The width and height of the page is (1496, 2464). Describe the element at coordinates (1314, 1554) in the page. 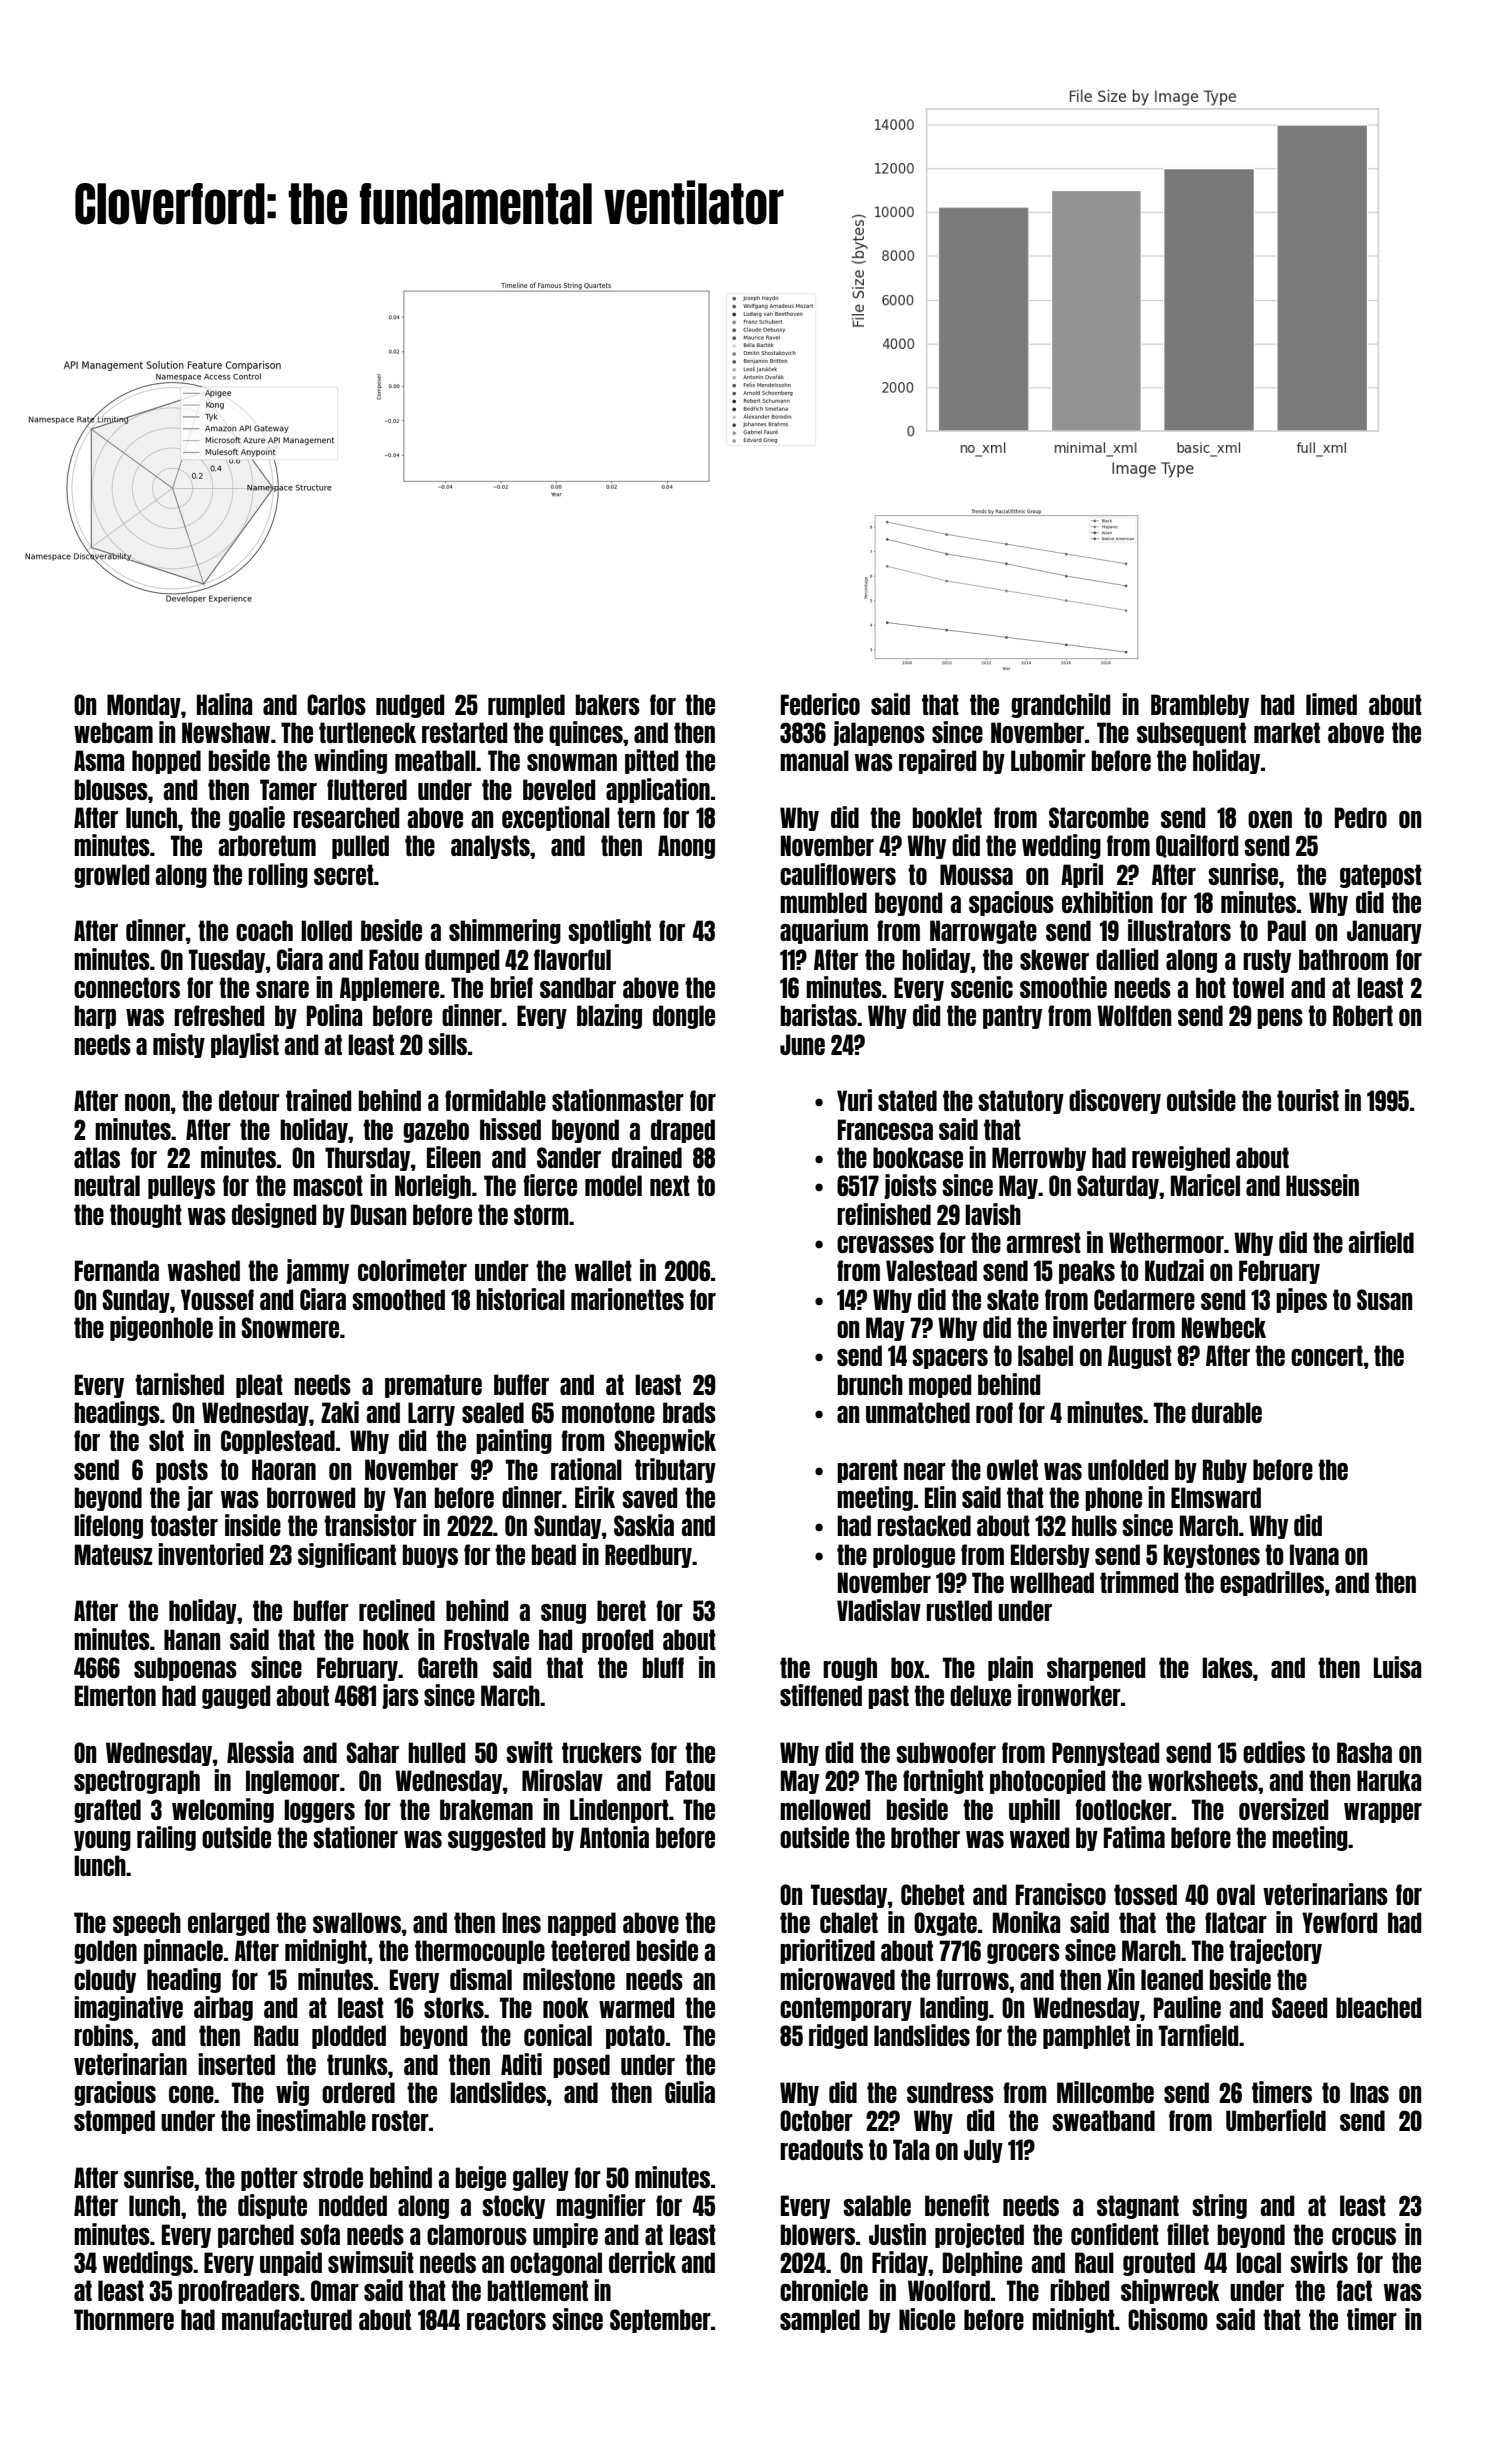

I see `Ivana` at that location.
